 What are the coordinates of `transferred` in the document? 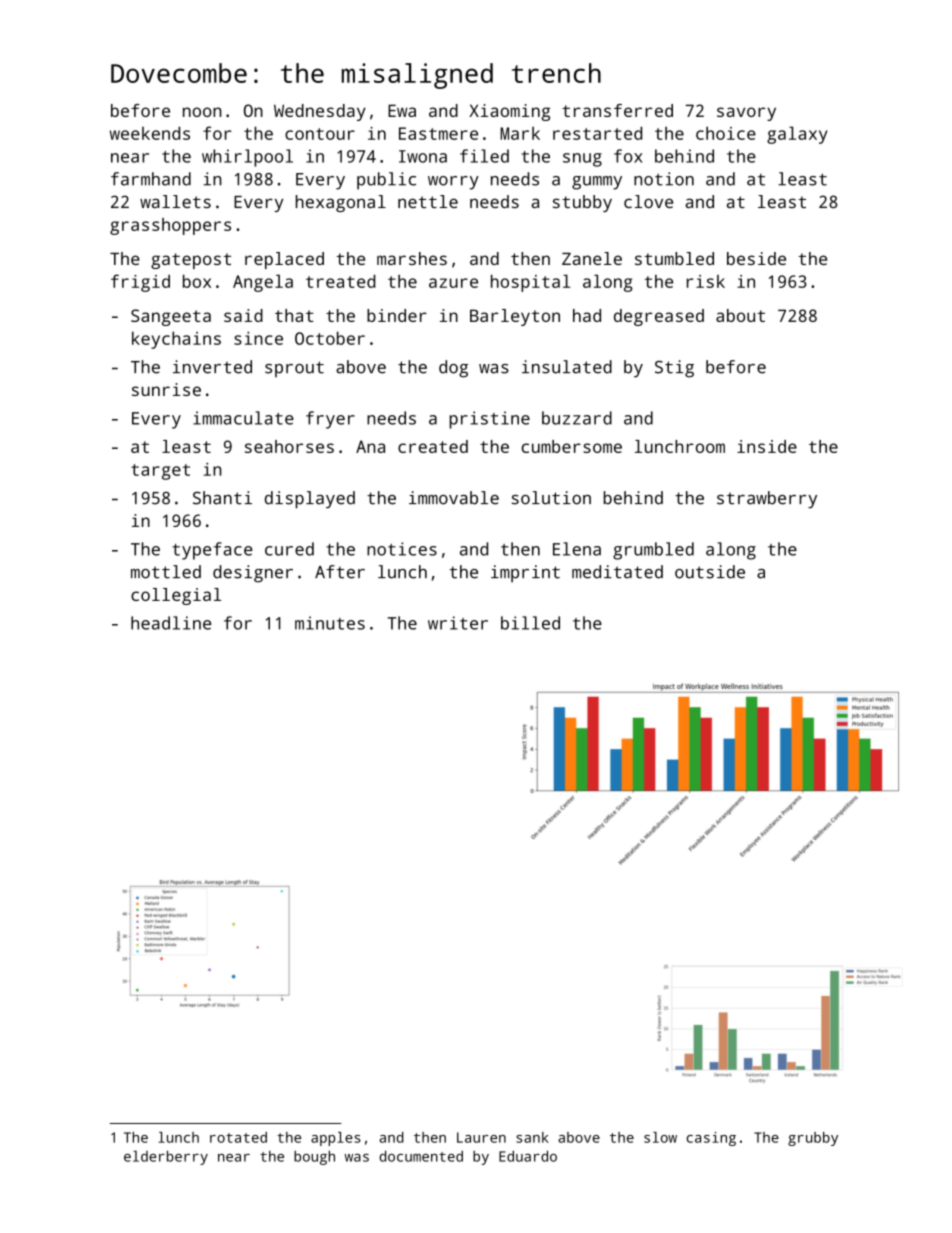 It's located at (617, 110).
